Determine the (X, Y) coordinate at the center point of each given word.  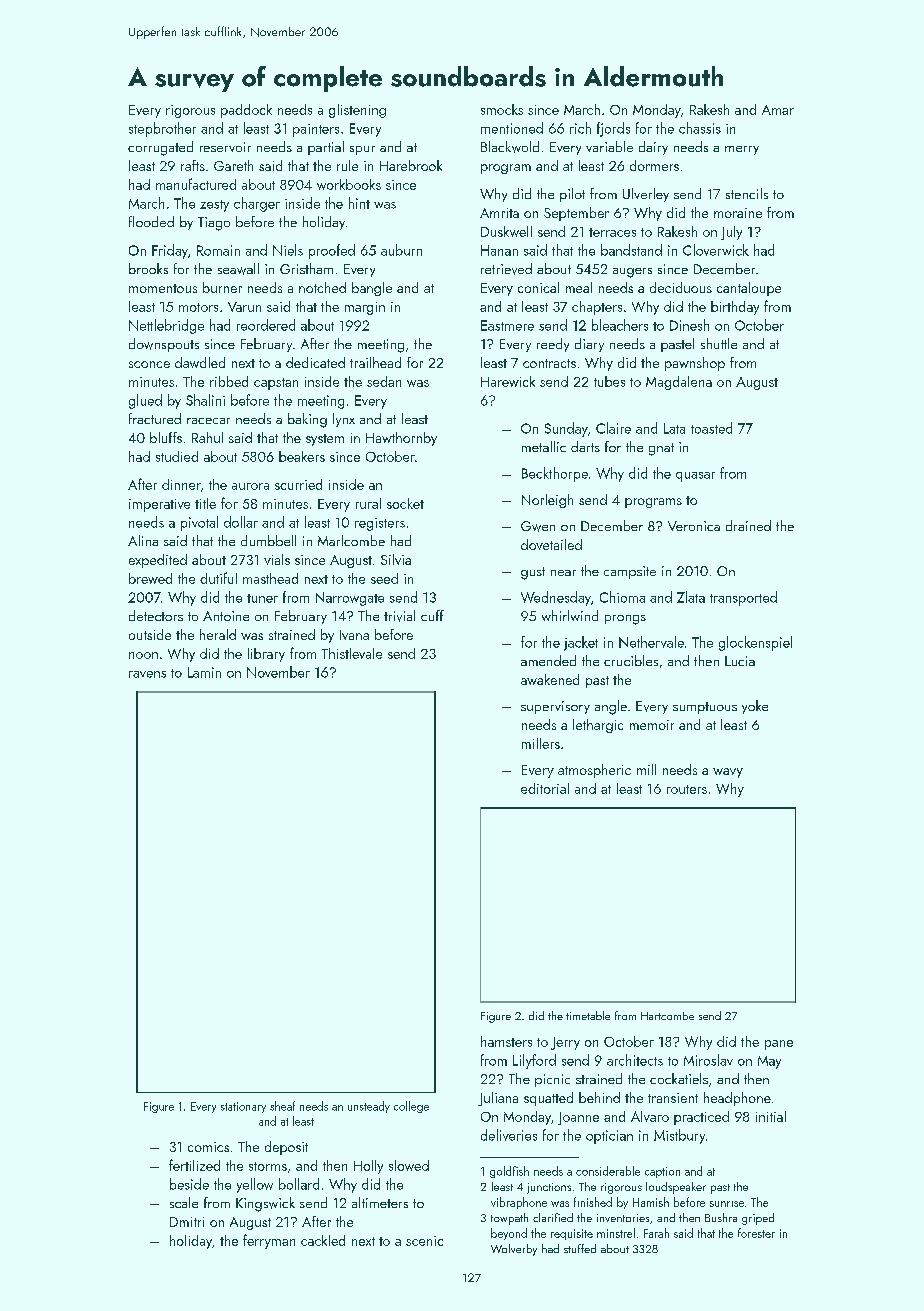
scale (184, 1202)
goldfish (509, 1172)
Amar (778, 110)
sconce (149, 364)
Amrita (499, 213)
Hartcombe (667, 1016)
